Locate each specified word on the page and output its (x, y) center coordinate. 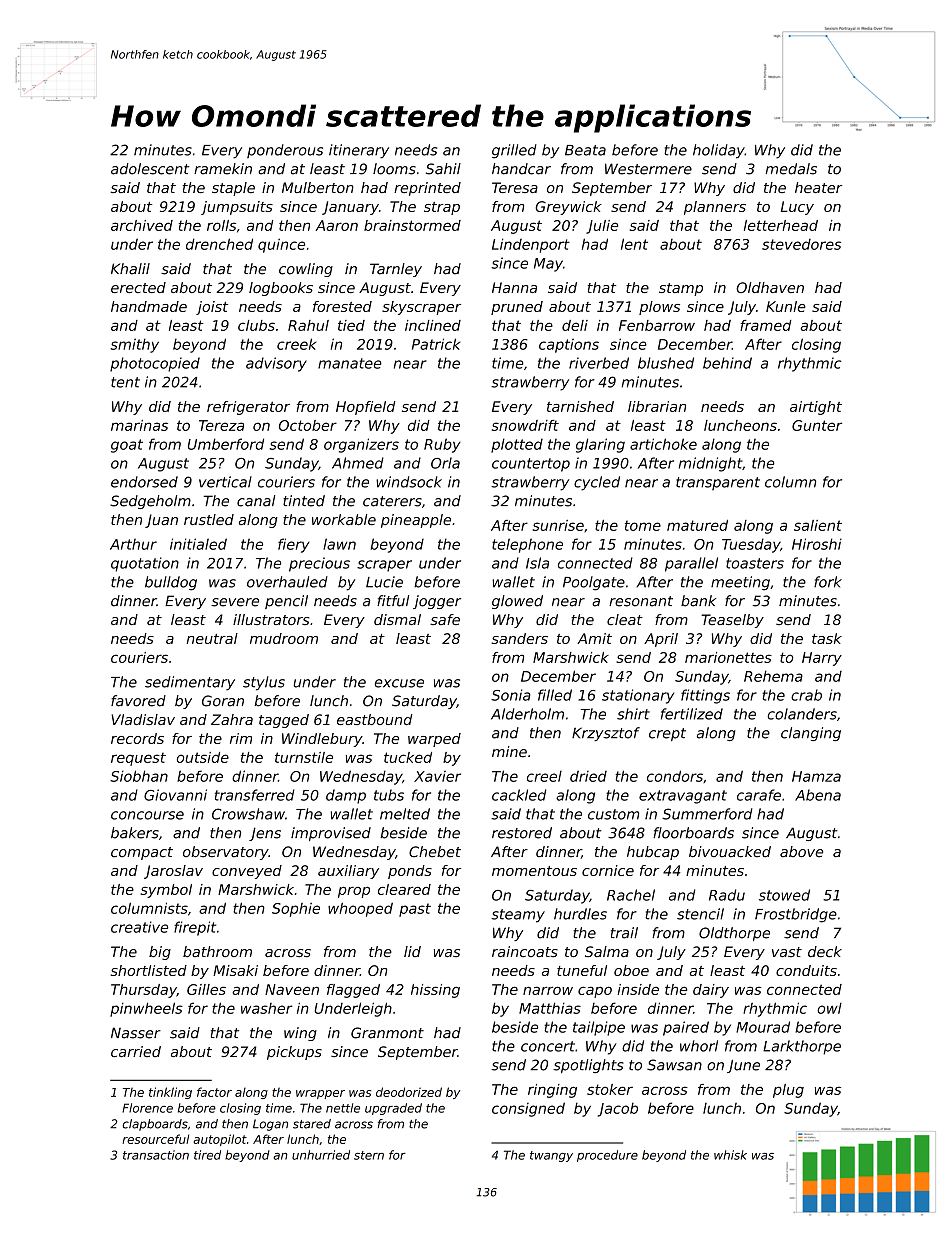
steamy (518, 916)
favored (138, 701)
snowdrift (525, 425)
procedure (607, 1156)
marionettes (728, 657)
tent (125, 382)
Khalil (130, 269)
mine (509, 752)
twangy (551, 1156)
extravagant (683, 797)
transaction (156, 1155)
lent (634, 244)
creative (139, 927)
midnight (710, 464)
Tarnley (396, 270)
